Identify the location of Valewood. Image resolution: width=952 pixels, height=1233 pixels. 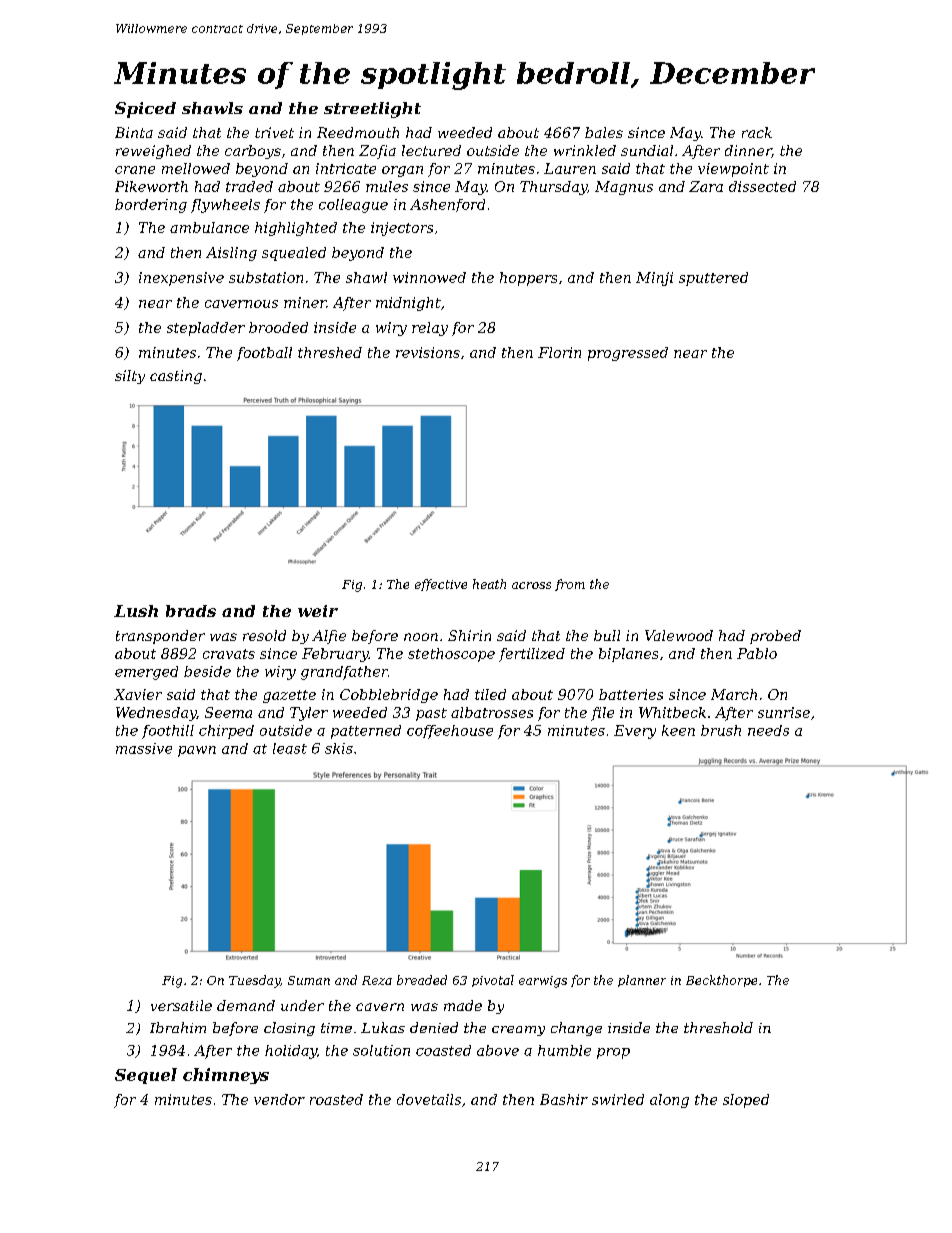
(679, 635).
